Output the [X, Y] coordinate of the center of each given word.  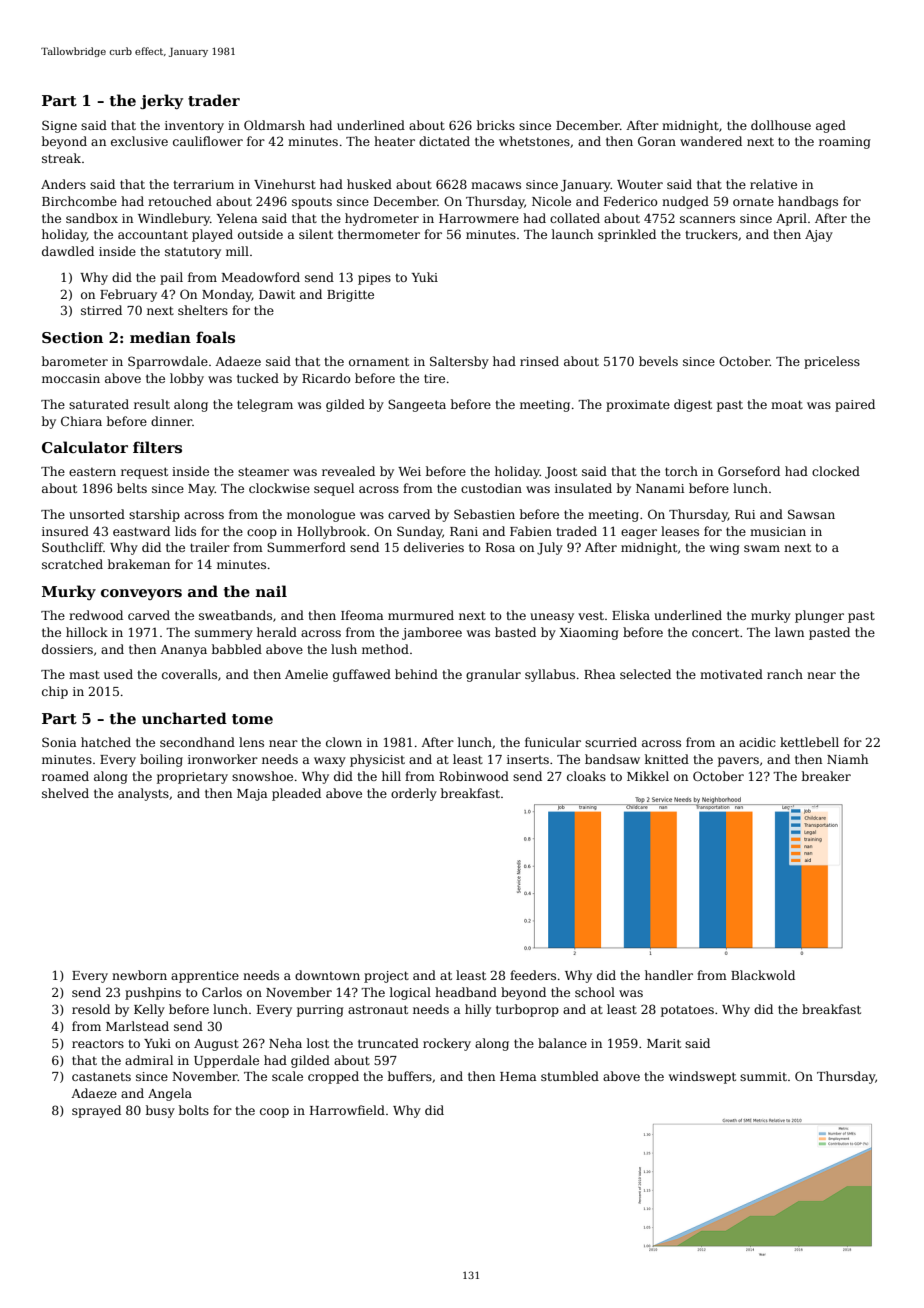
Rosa [500, 547]
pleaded [296, 794]
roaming [845, 143]
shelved [65, 793]
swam [762, 548]
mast [84, 674]
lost [318, 1043]
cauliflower [208, 141]
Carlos [222, 992]
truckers [711, 234]
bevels [658, 361]
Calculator [85, 447]
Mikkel [648, 776]
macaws [496, 185]
